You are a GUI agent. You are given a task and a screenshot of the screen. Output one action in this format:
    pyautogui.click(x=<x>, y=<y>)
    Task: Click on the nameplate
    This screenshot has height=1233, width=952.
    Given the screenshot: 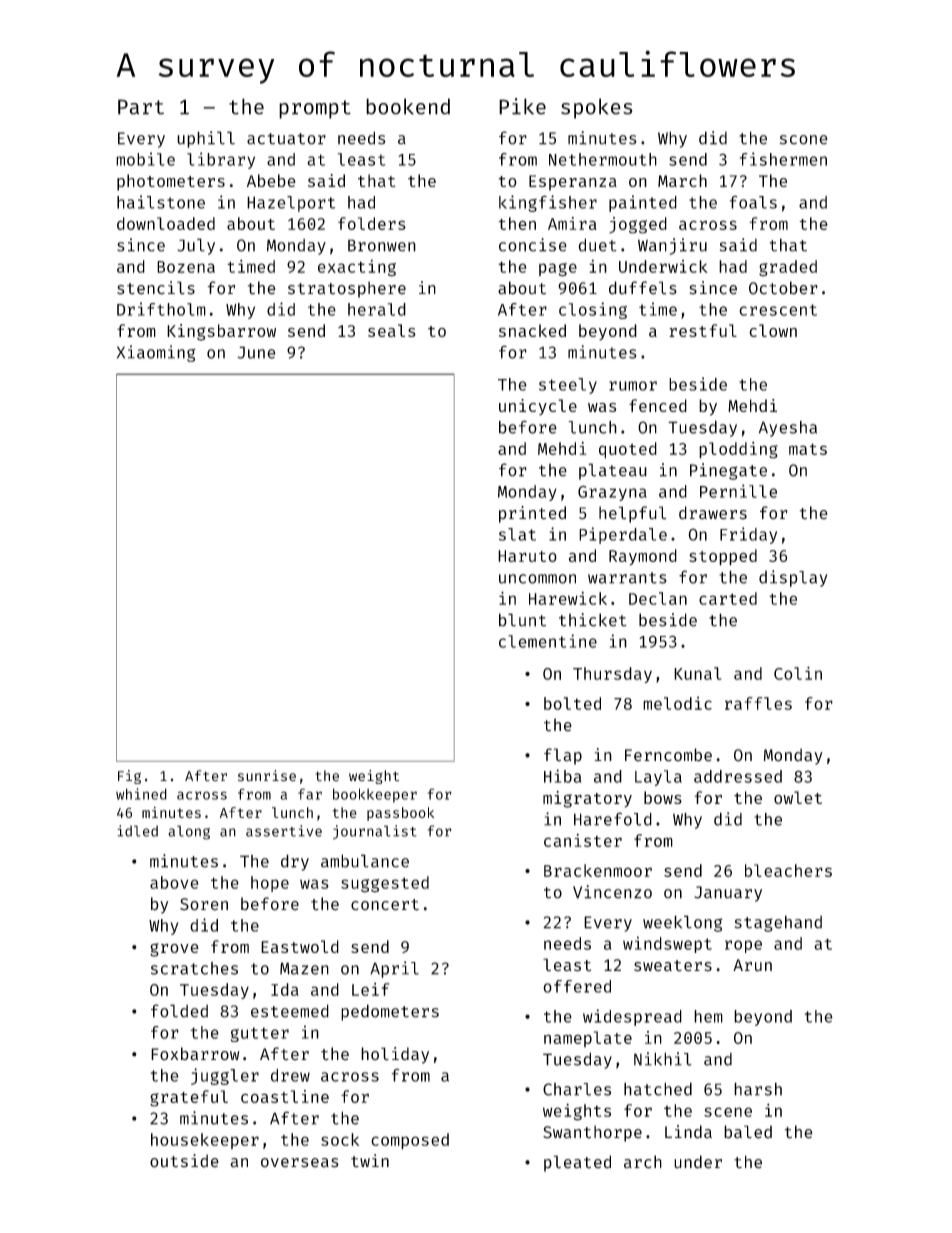 What is the action you would take?
    pyautogui.click(x=588, y=1039)
